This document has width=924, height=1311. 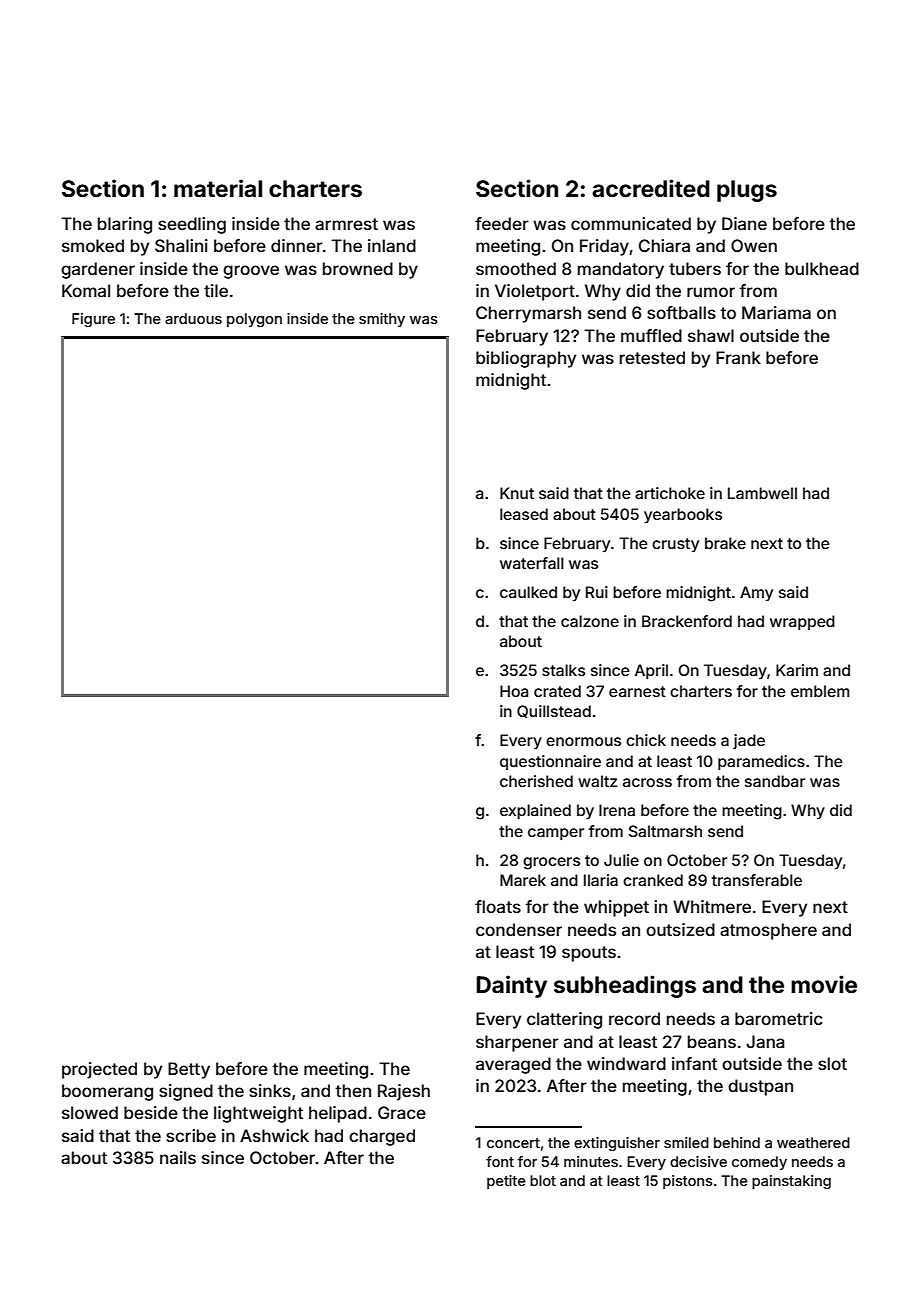 I want to click on blaring, so click(x=125, y=225).
